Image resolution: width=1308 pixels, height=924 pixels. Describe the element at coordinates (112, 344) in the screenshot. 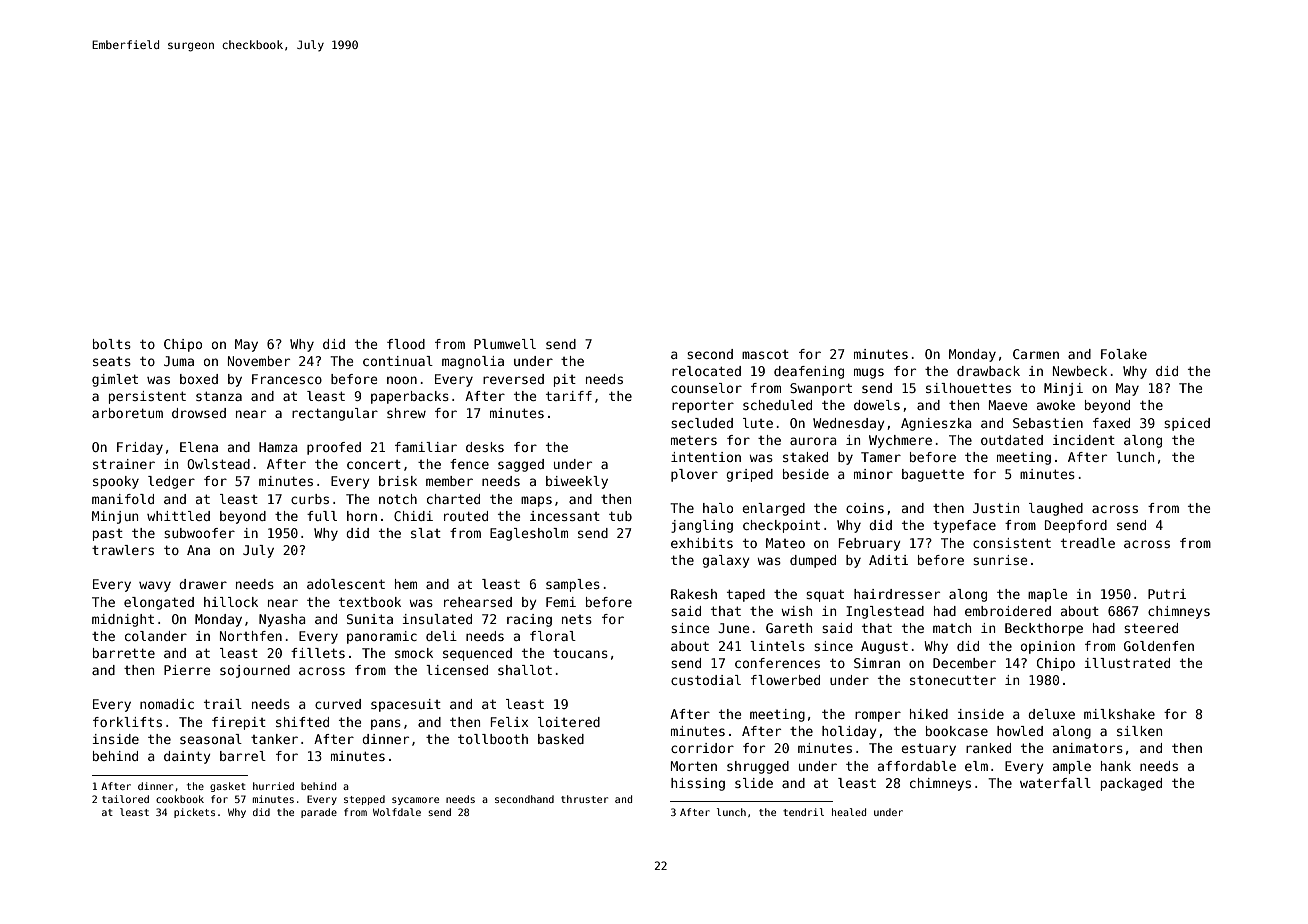

I see `bolts` at that location.
